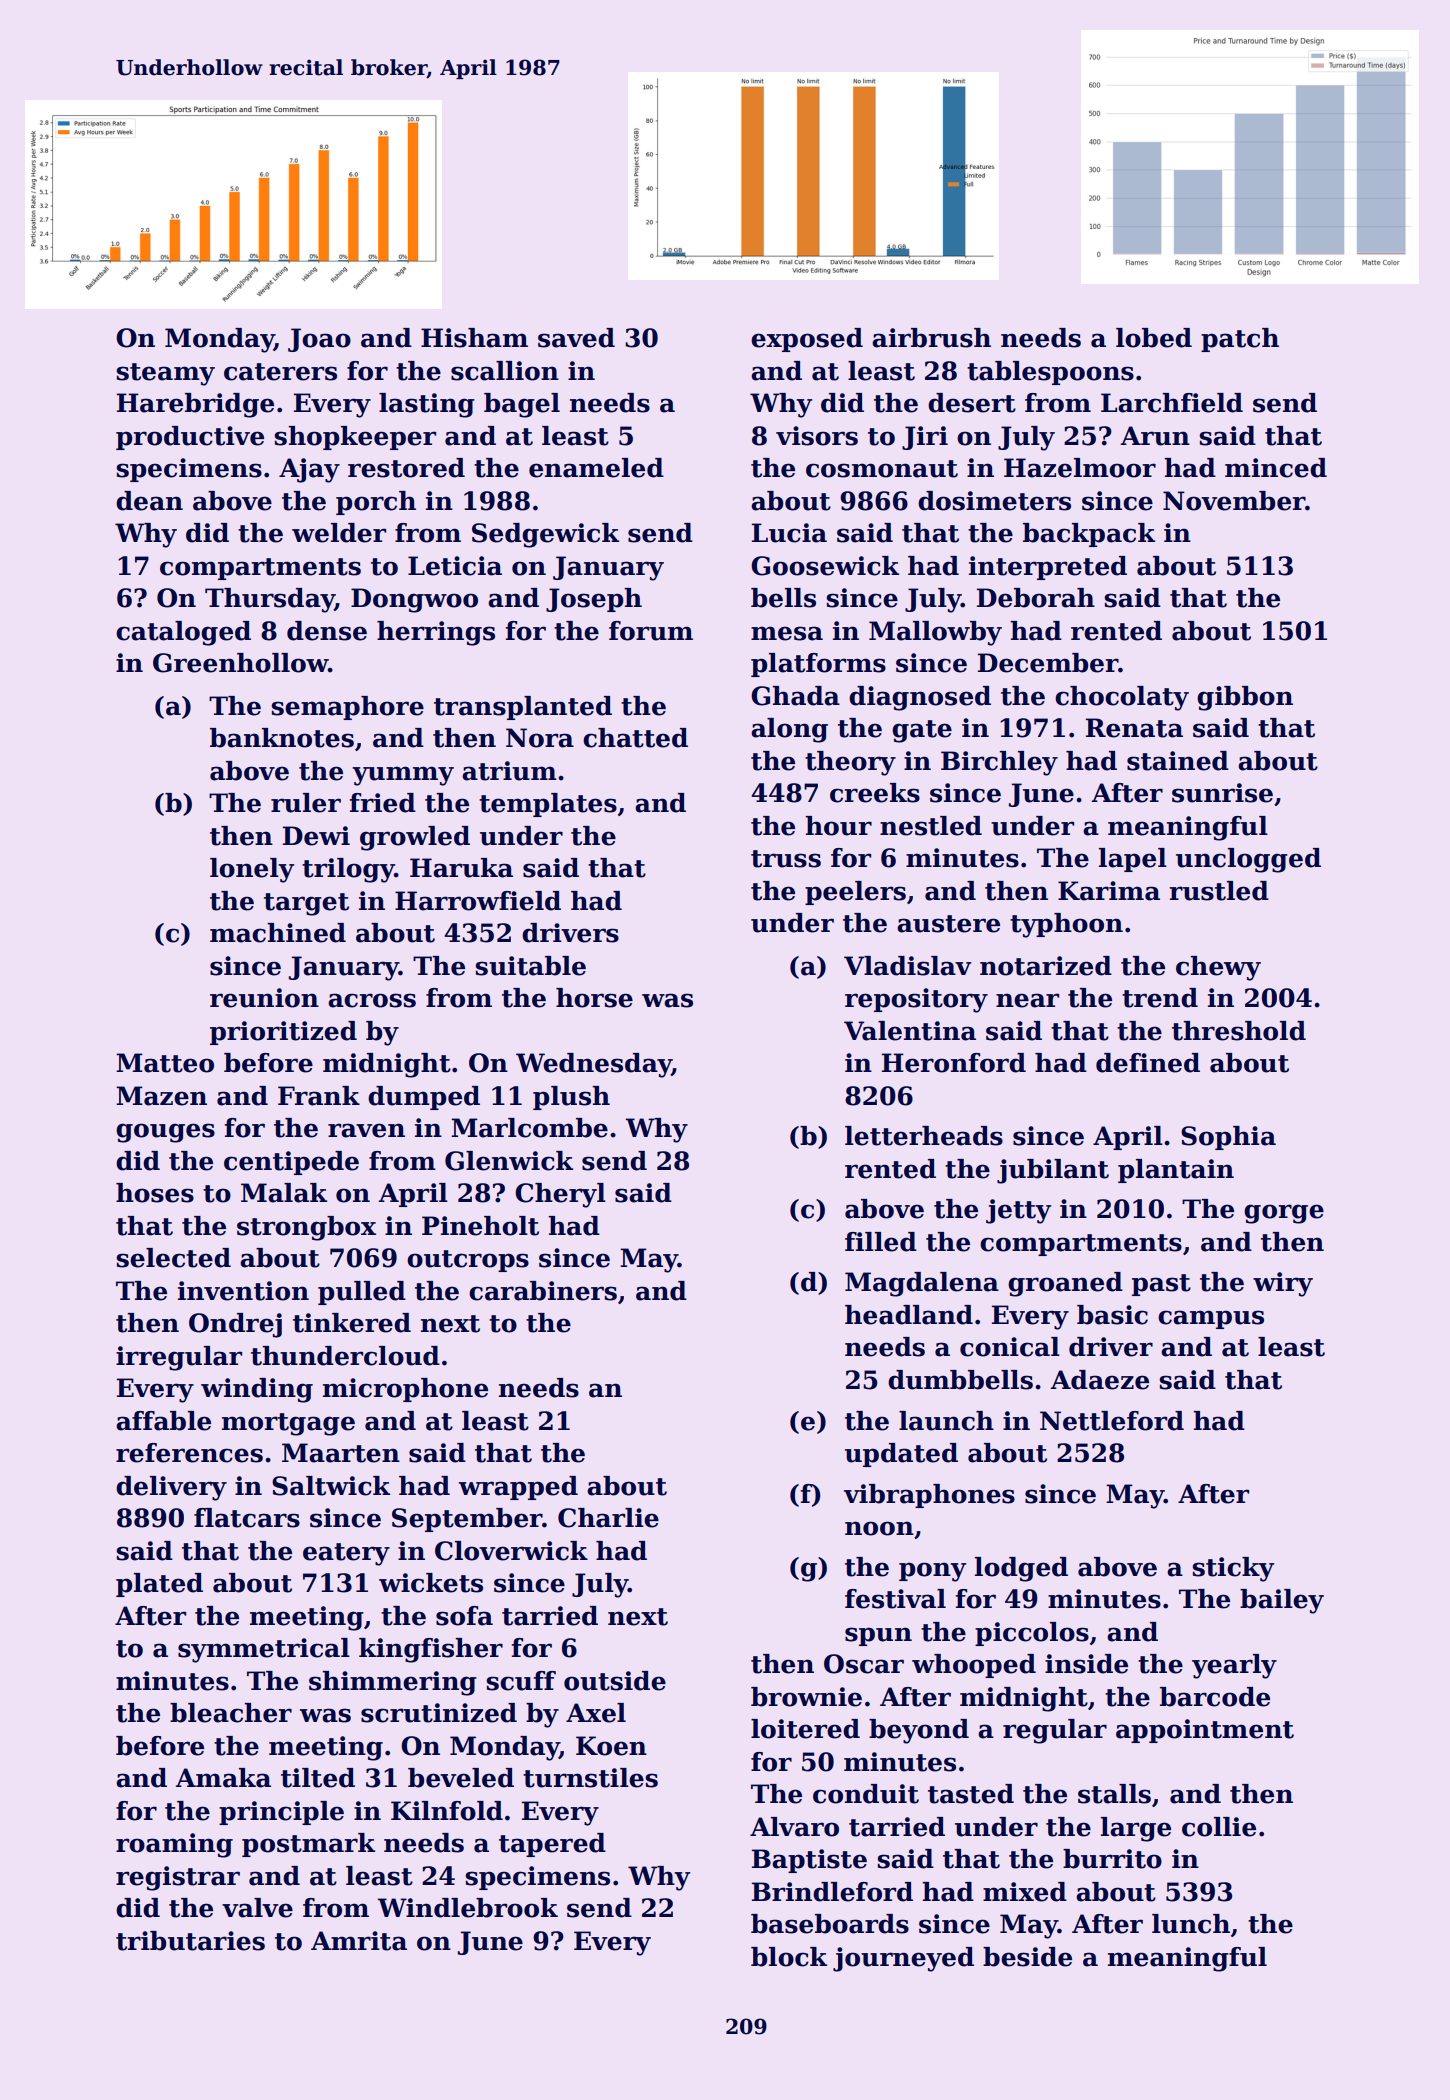 Image resolution: width=1450 pixels, height=2100 pixels. Describe the element at coordinates (1282, 1601) in the image. I see `bailey` at that location.
